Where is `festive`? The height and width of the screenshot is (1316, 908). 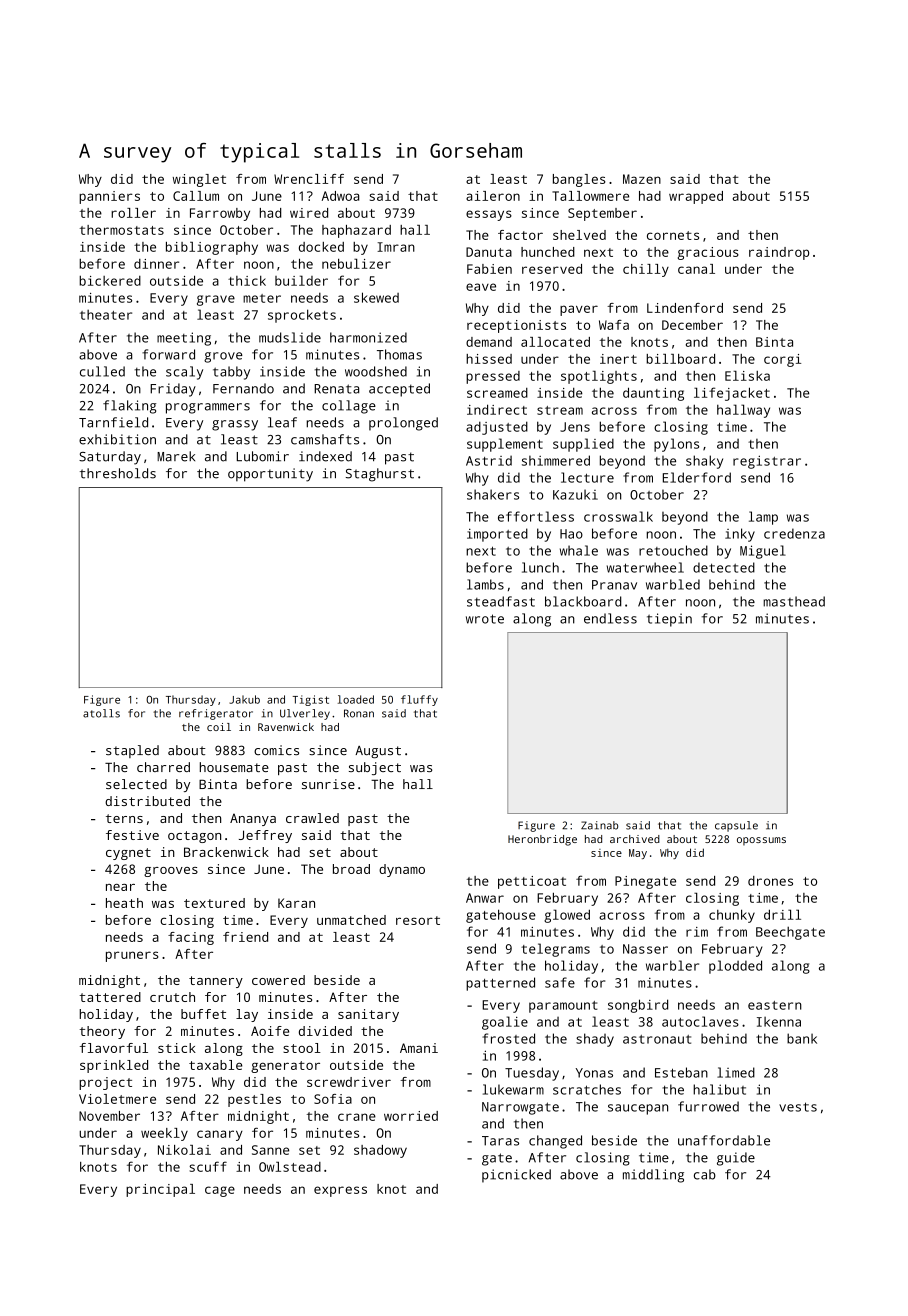 festive is located at coordinates (132, 835).
